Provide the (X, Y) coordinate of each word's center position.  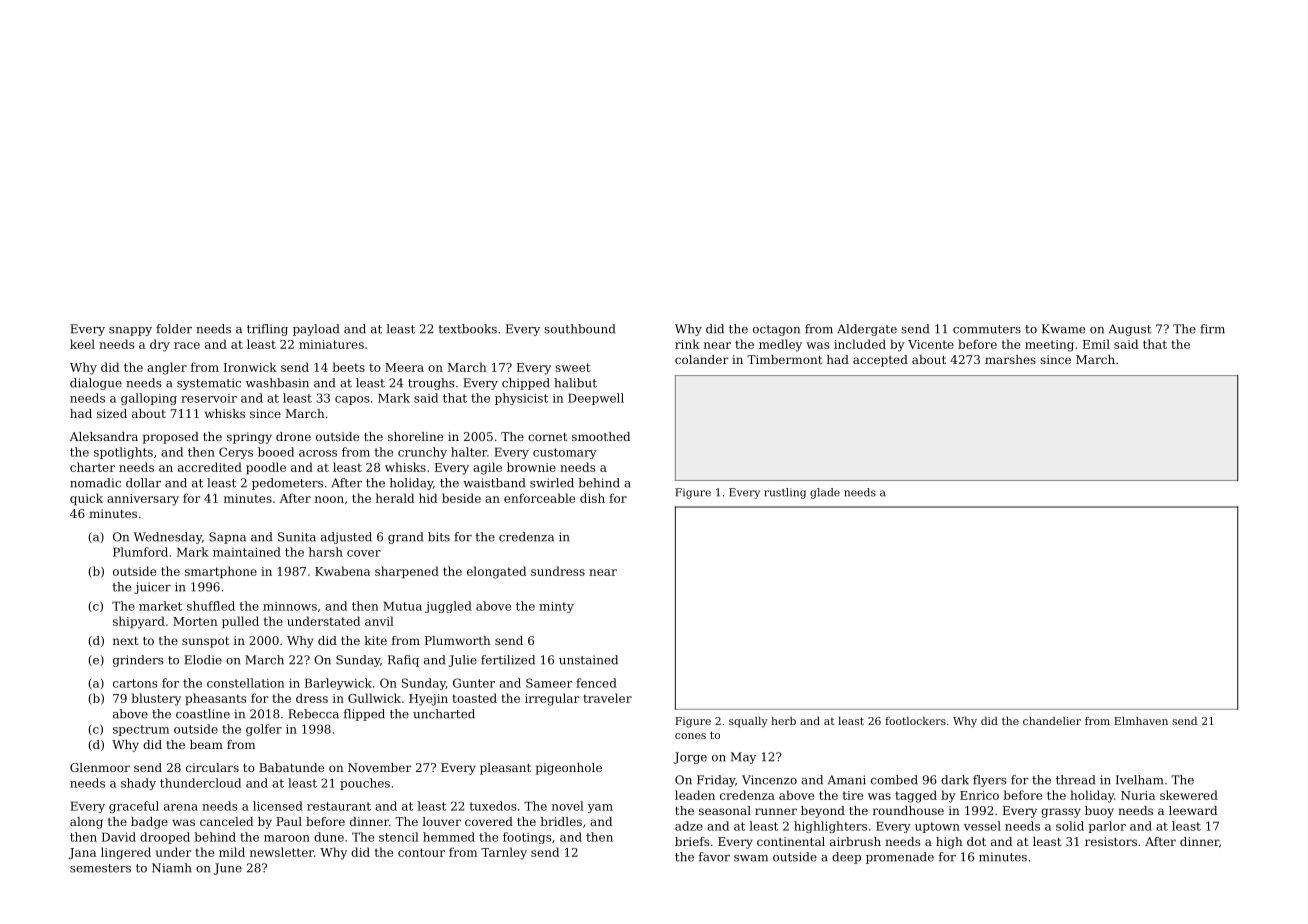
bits (439, 537)
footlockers (915, 721)
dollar (143, 483)
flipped (364, 715)
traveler (607, 698)
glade (825, 493)
